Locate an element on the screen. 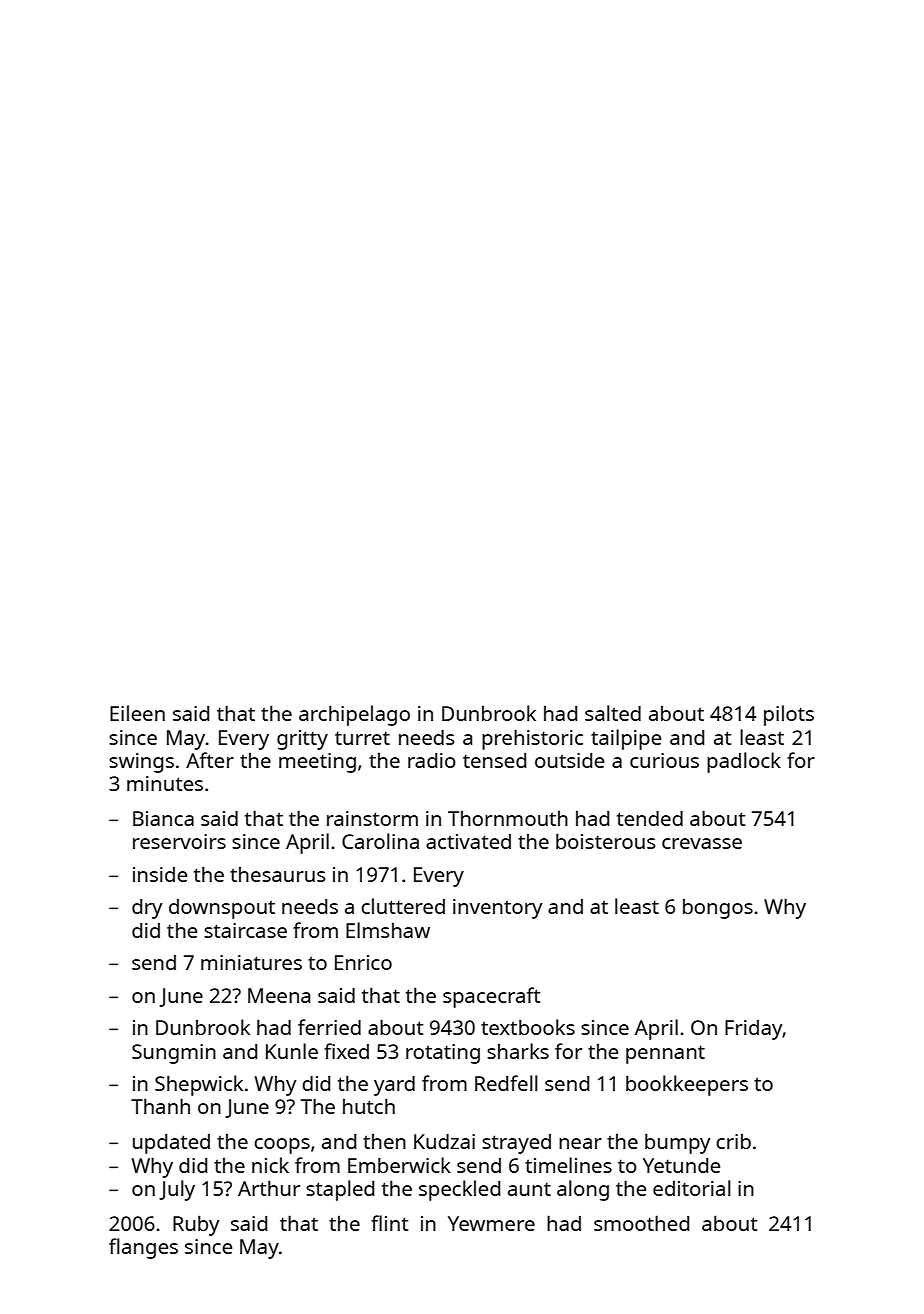  Bianca is located at coordinates (163, 818).
